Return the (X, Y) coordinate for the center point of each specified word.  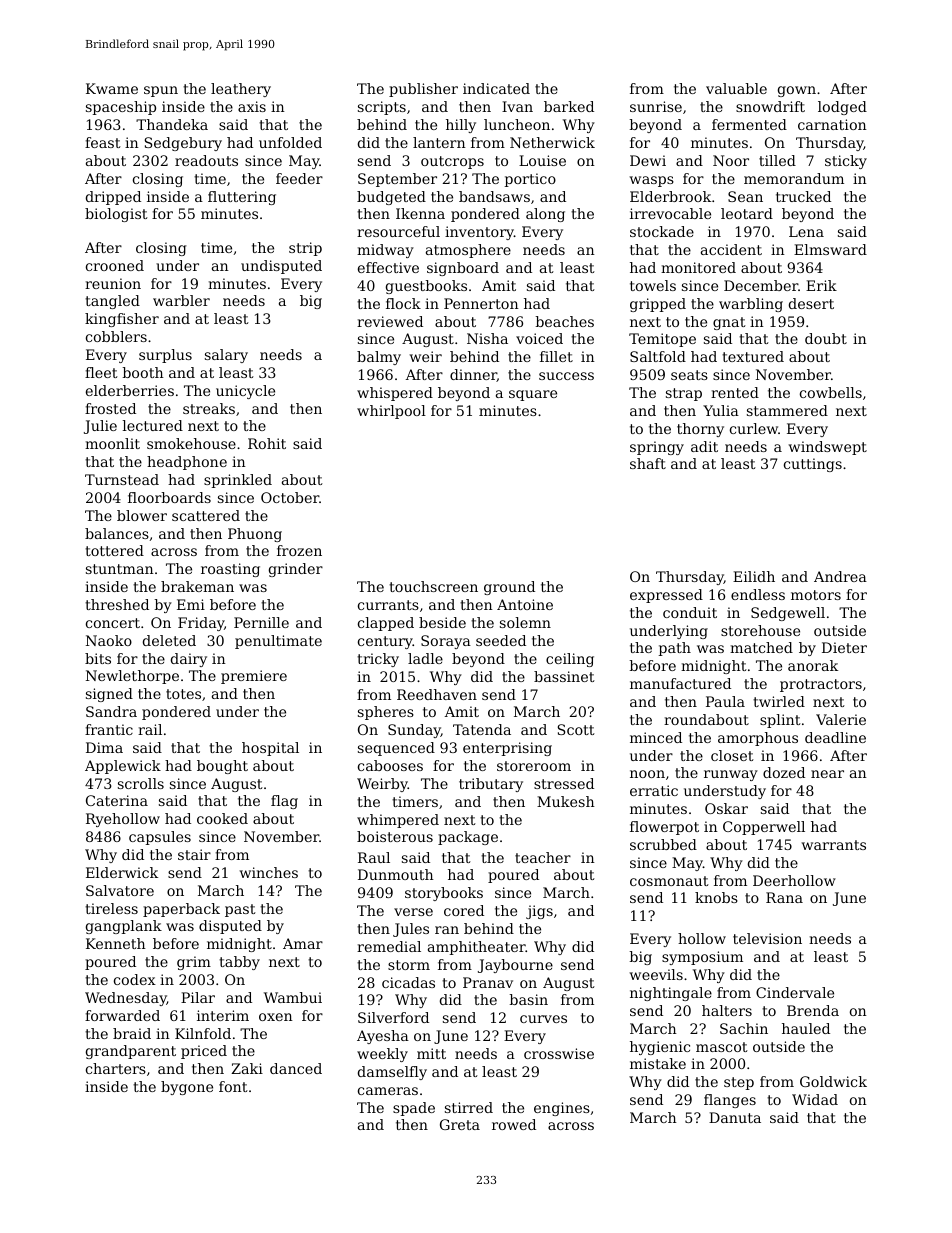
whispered (395, 394)
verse (413, 912)
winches (269, 872)
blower (142, 515)
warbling (751, 305)
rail (150, 729)
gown (797, 91)
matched (761, 647)
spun (161, 91)
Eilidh (754, 576)
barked (569, 106)
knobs (716, 897)
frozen (299, 550)
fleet (101, 372)
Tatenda (482, 729)
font (233, 1086)
